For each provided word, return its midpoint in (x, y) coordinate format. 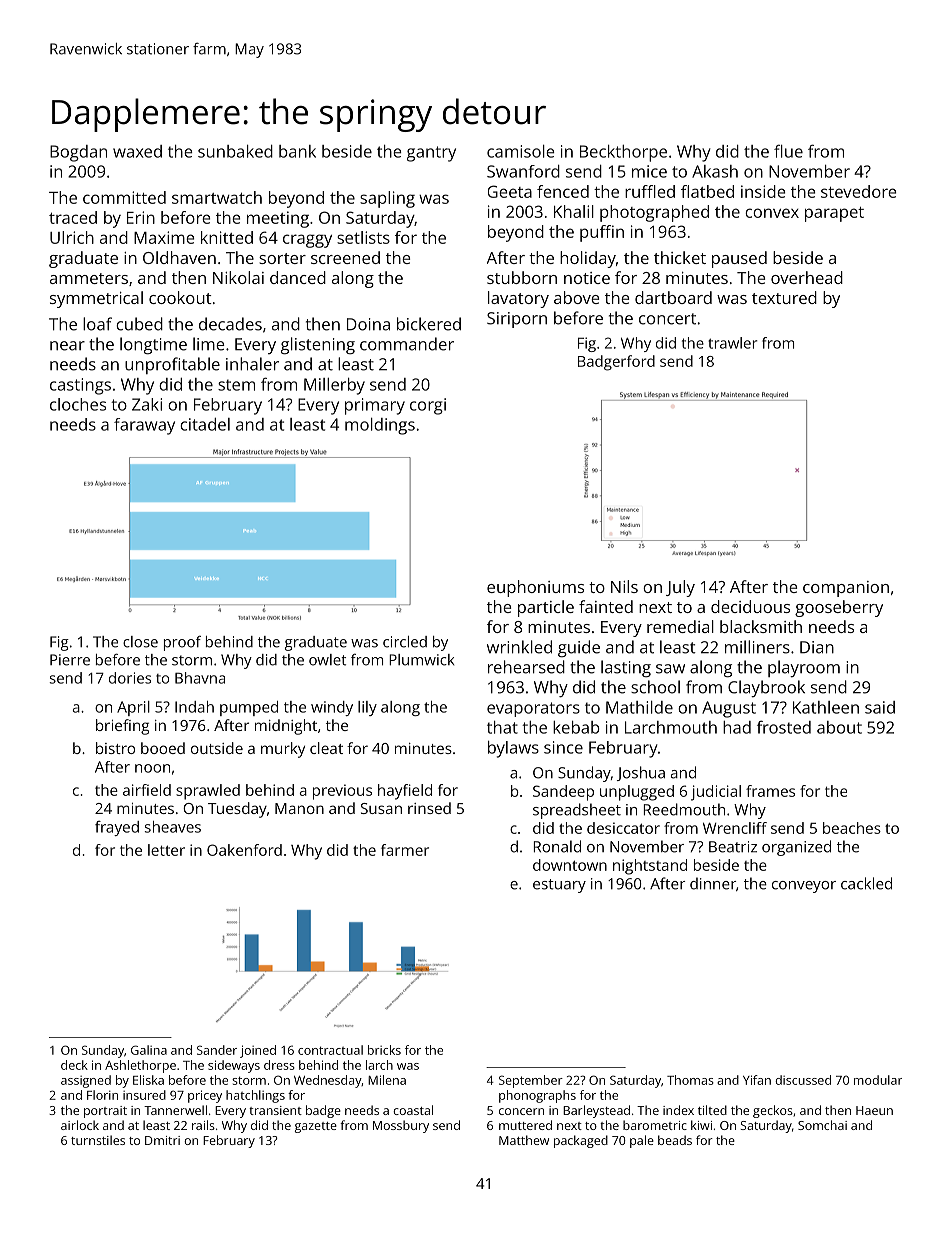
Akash (715, 171)
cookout (180, 297)
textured (784, 297)
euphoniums (535, 588)
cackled (866, 883)
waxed (137, 151)
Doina (368, 324)
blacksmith (761, 626)
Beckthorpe (623, 153)
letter (166, 850)
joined (258, 1051)
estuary (559, 886)
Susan (381, 808)
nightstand (650, 867)
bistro (115, 748)
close (140, 642)
